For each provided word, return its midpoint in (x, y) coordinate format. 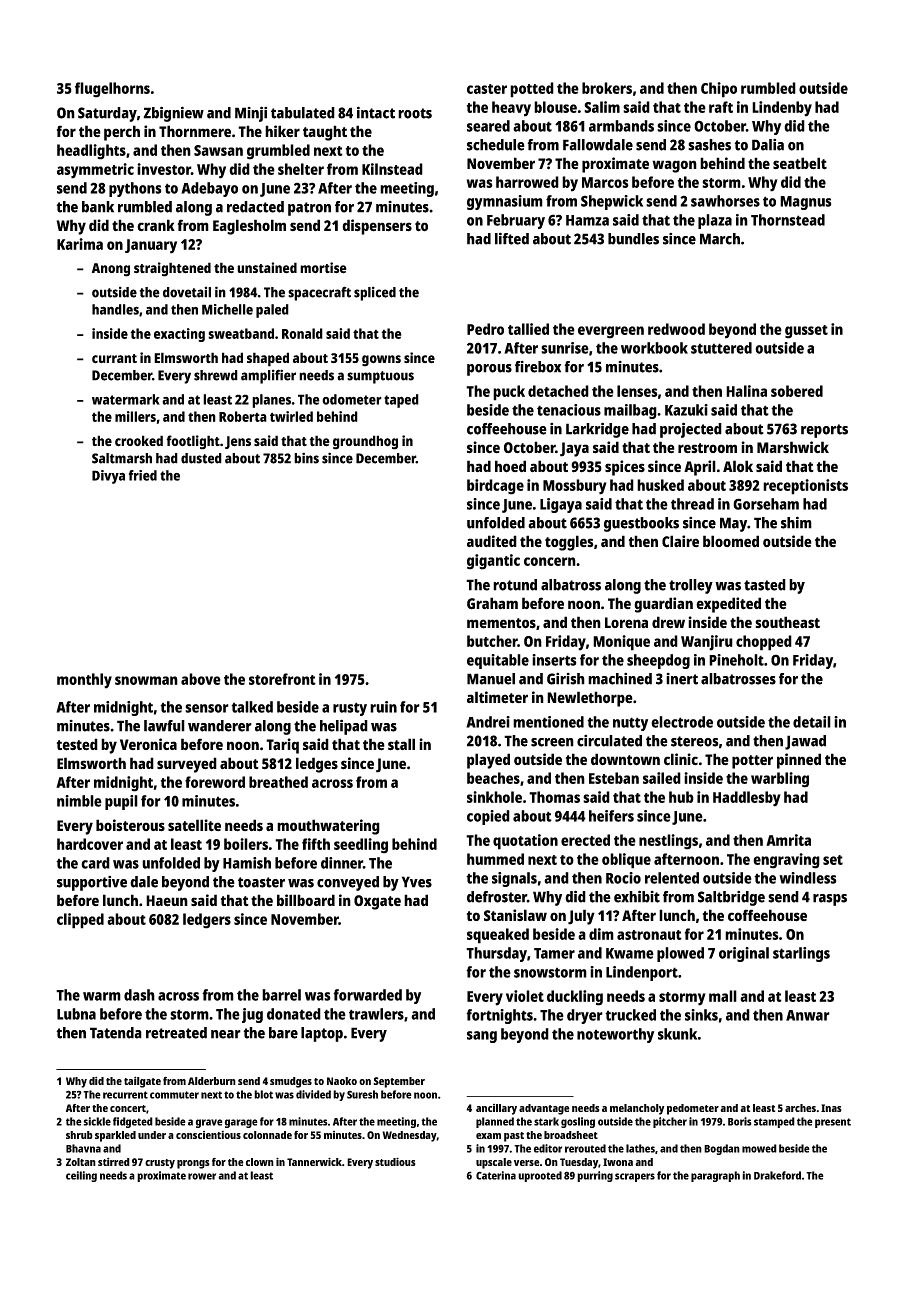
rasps (830, 900)
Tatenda (116, 1033)
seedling (361, 846)
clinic (681, 759)
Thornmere (195, 131)
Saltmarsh (122, 458)
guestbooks (641, 524)
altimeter (497, 697)
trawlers (376, 1014)
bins (306, 458)
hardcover (90, 844)
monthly (84, 681)
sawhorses (725, 201)
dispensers (377, 227)
